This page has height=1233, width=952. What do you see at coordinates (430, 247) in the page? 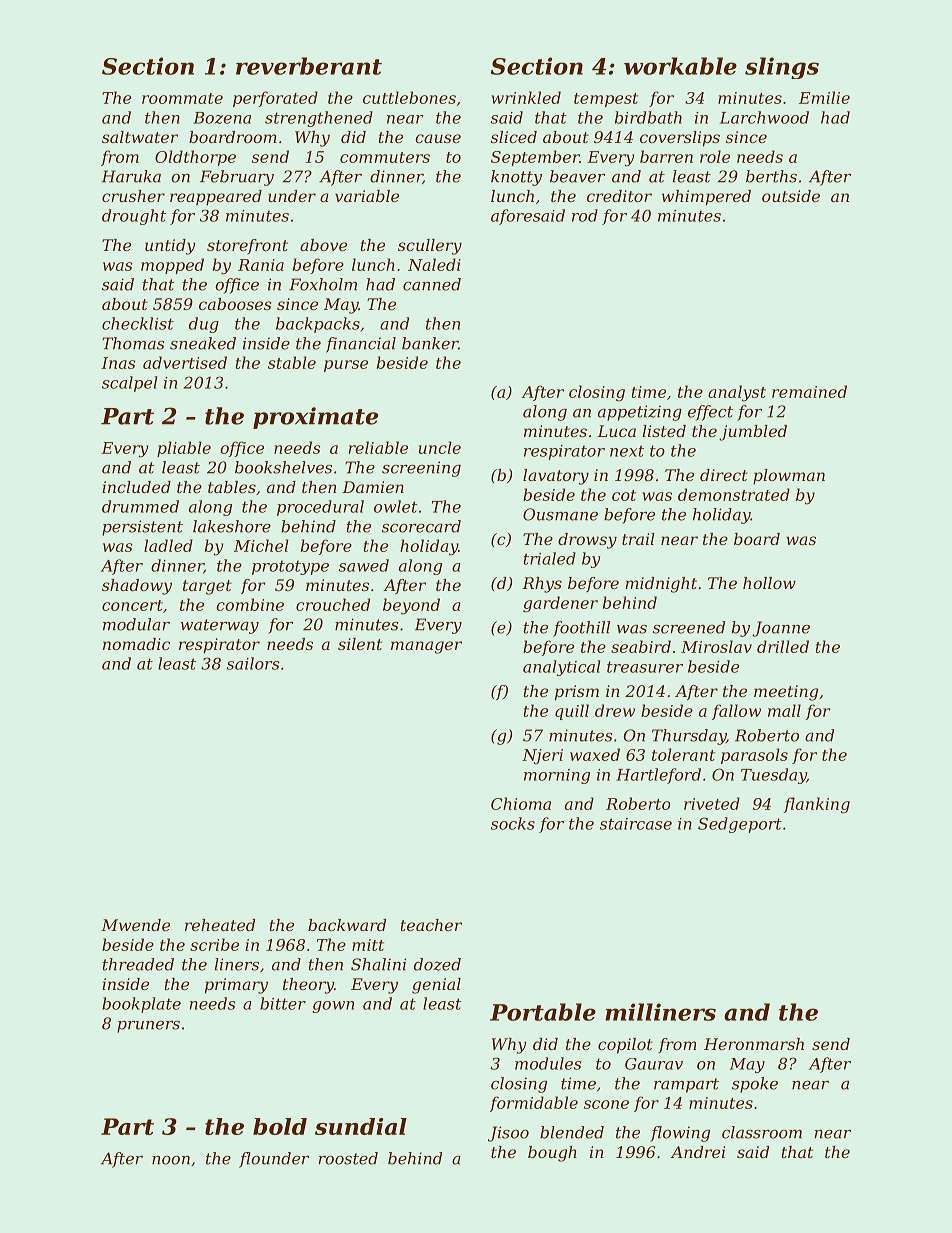
I see `scullery` at bounding box center [430, 247].
